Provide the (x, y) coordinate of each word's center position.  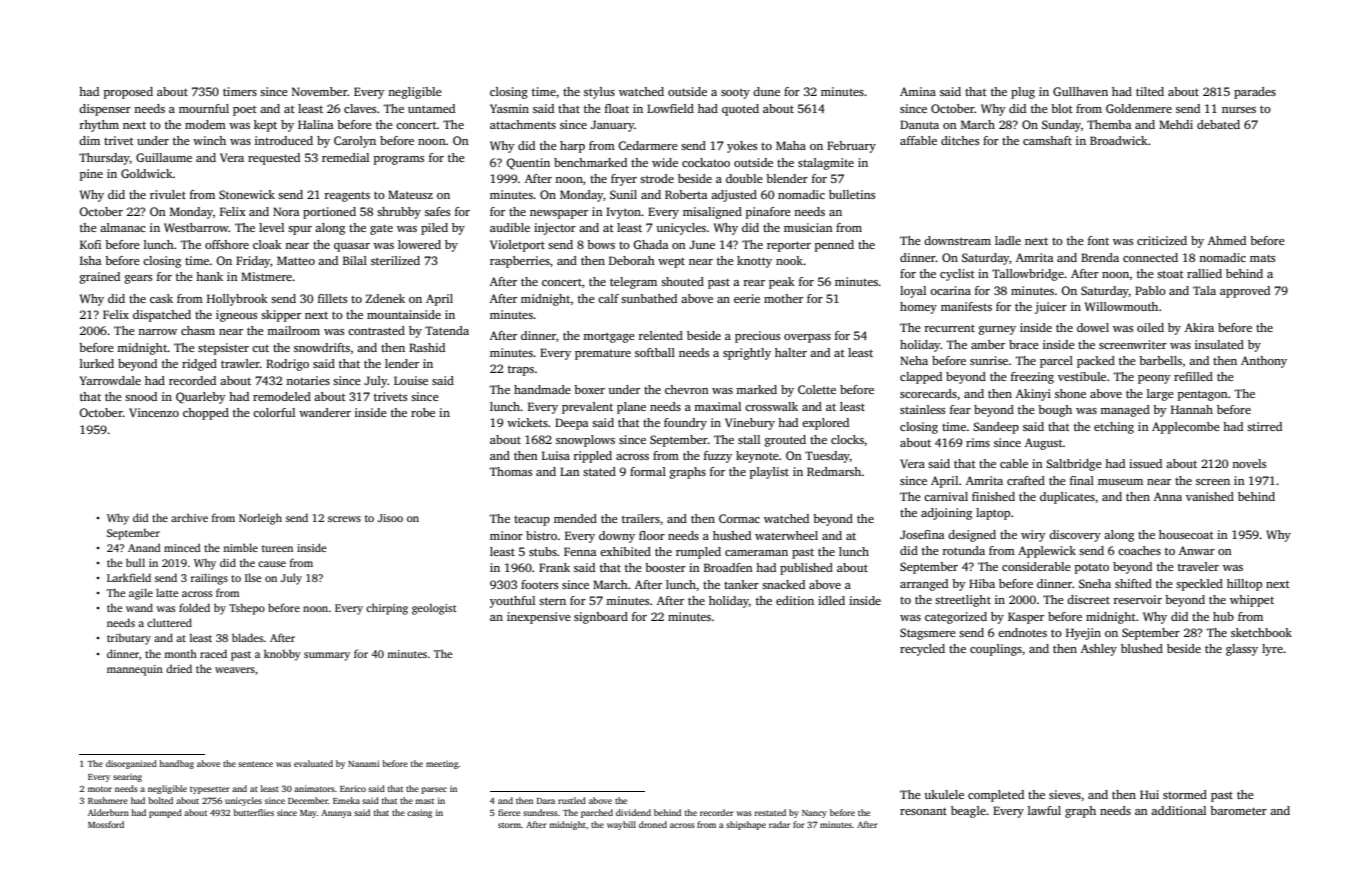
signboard (601, 618)
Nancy (814, 814)
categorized (956, 618)
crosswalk (771, 406)
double (744, 178)
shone (1070, 393)
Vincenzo (154, 412)
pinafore (768, 213)
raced (213, 653)
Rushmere (108, 800)
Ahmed (1227, 240)
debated (1218, 124)
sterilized (395, 260)
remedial (345, 157)
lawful (1044, 810)
